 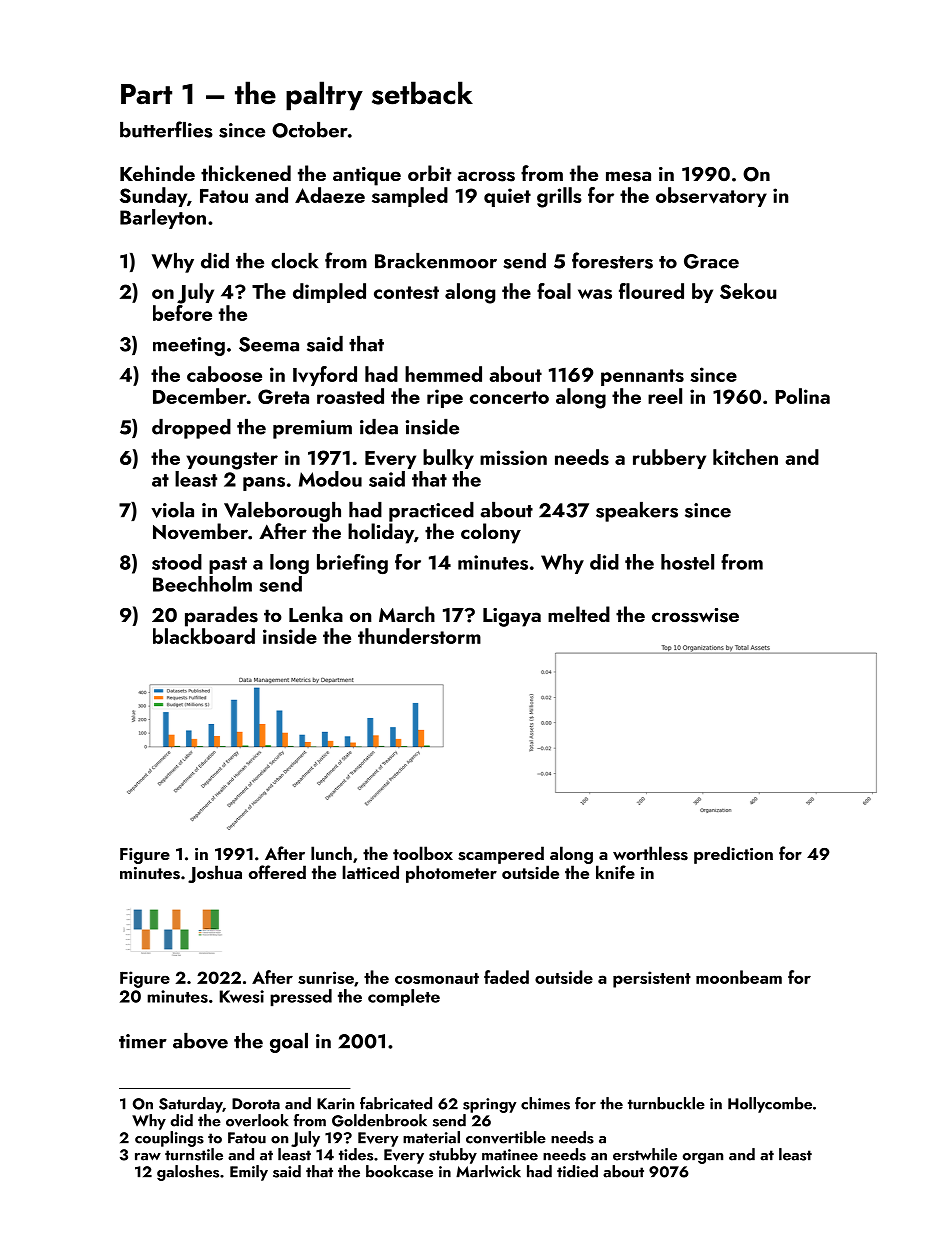 I want to click on Kwesi, so click(x=242, y=996).
